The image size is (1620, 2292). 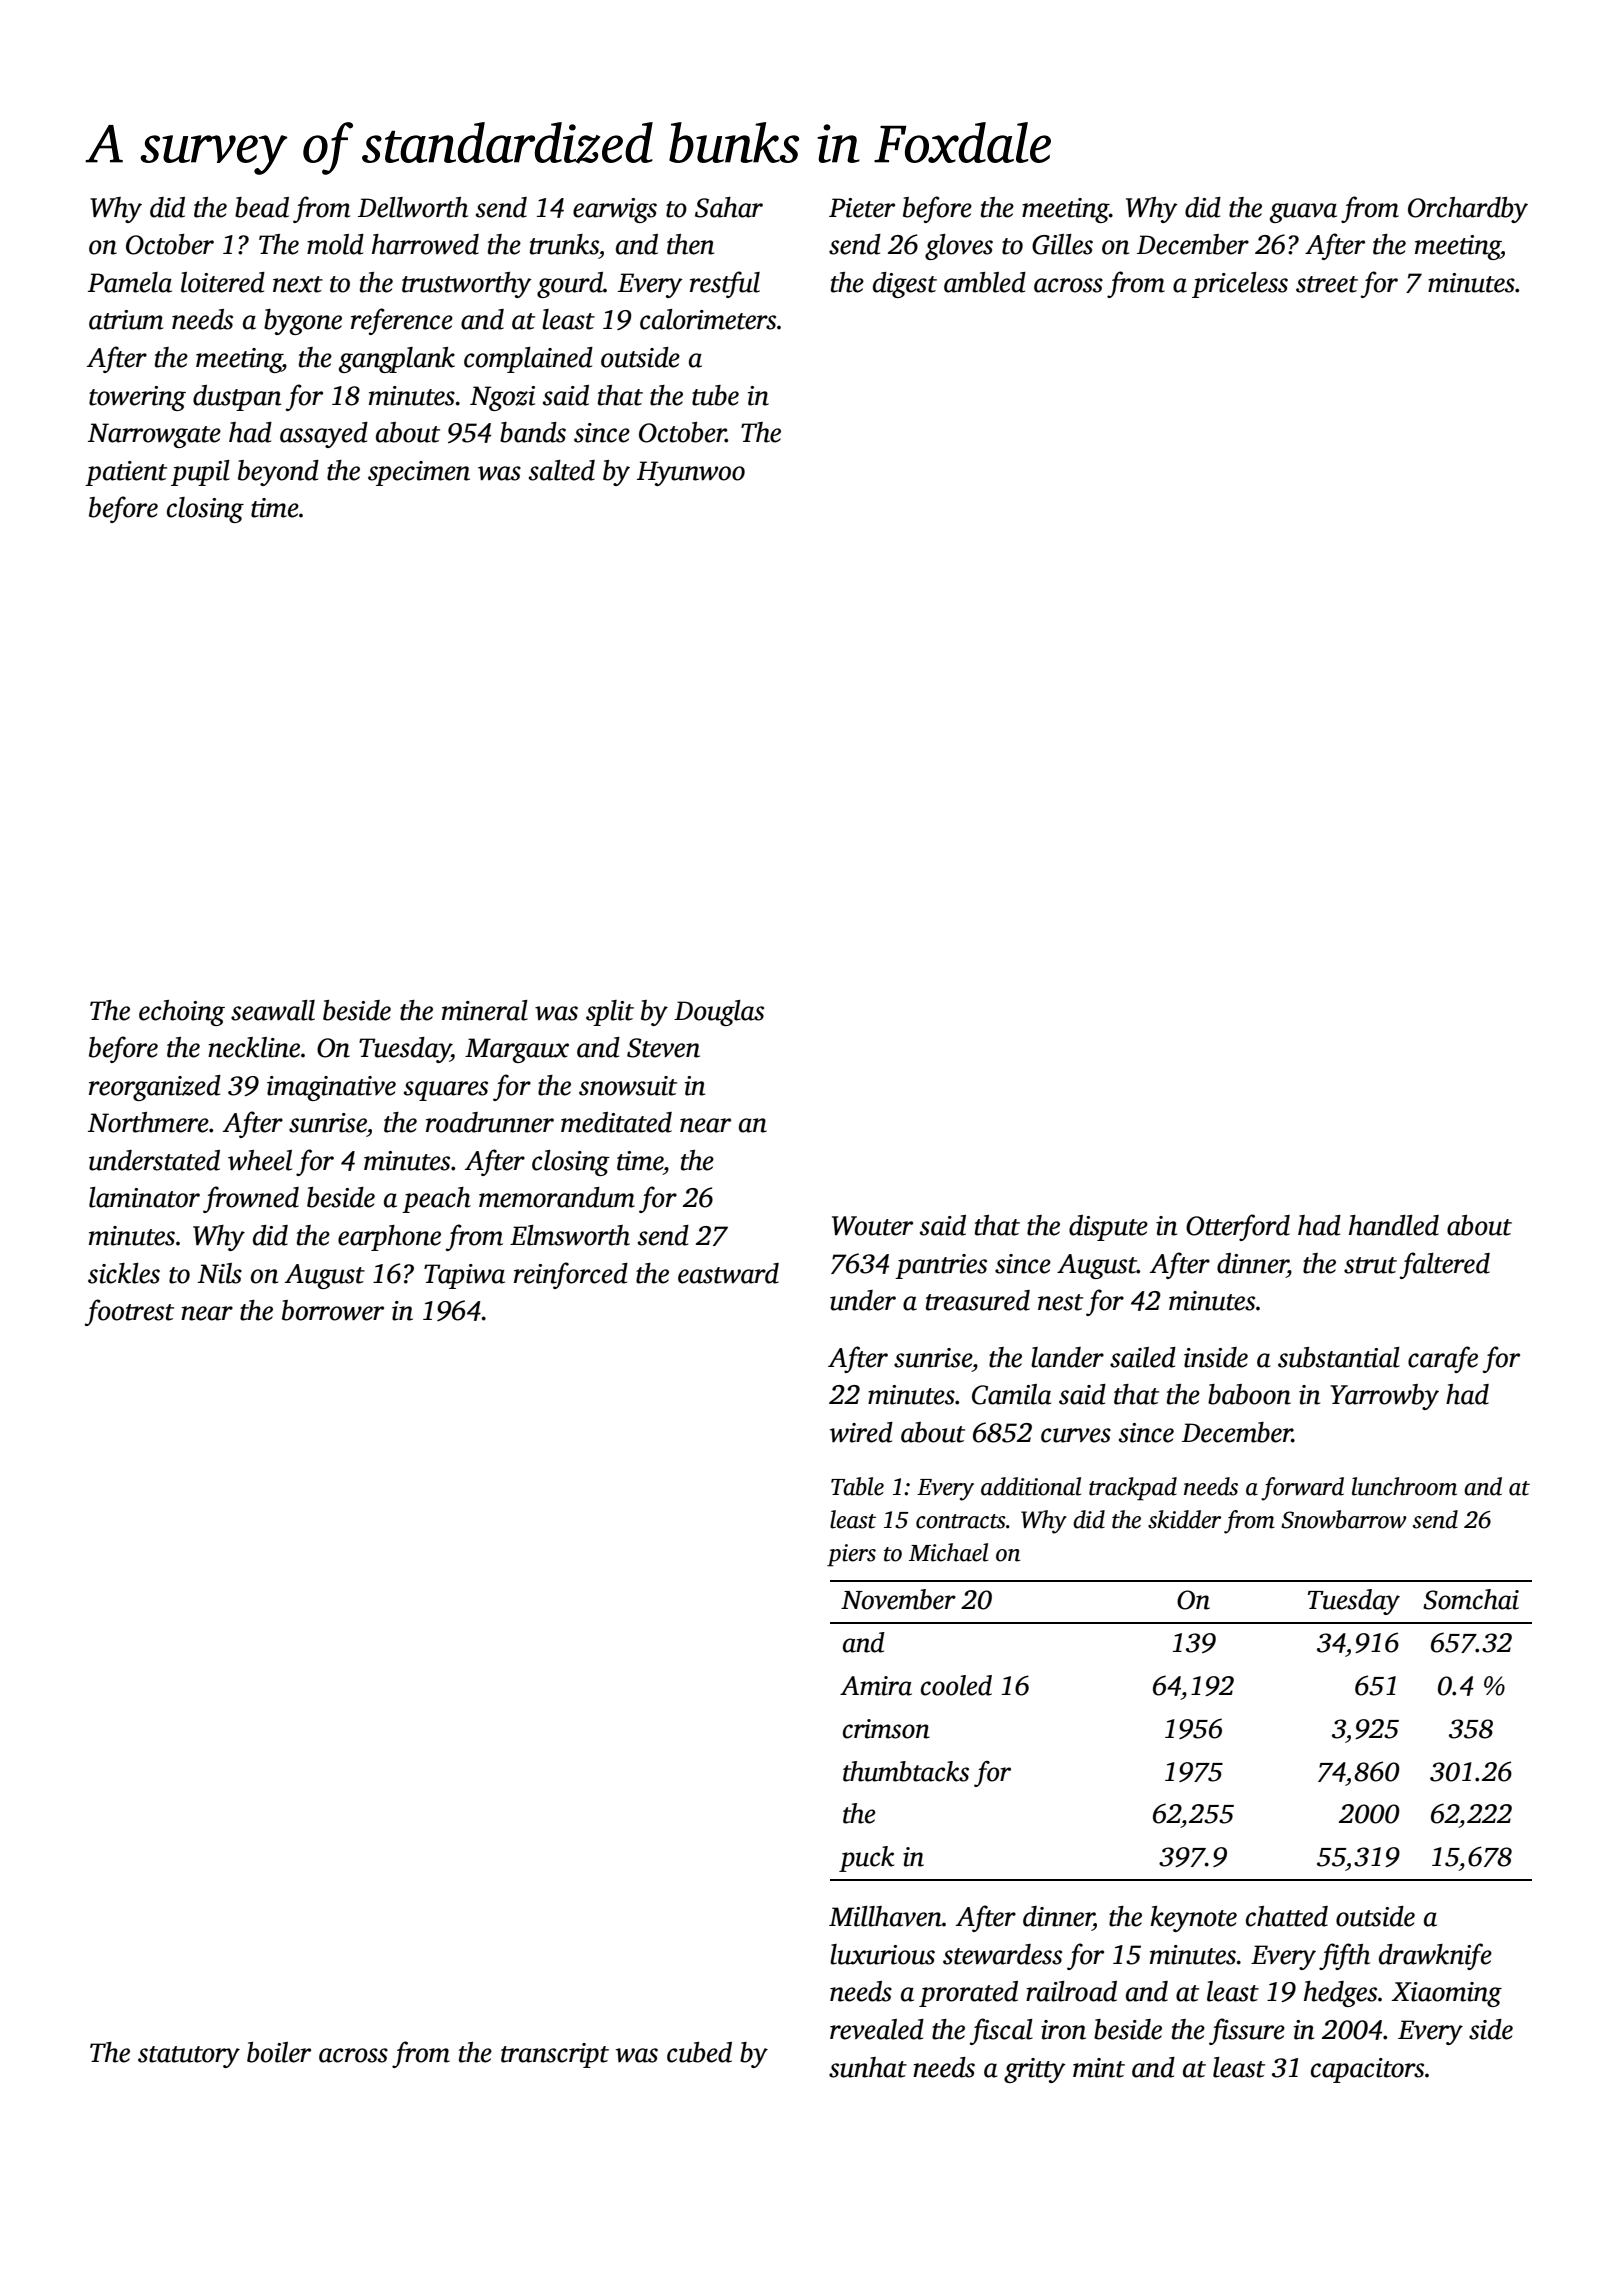 What do you see at coordinates (691, 473) in the document?
I see `Hyunwoo` at bounding box center [691, 473].
